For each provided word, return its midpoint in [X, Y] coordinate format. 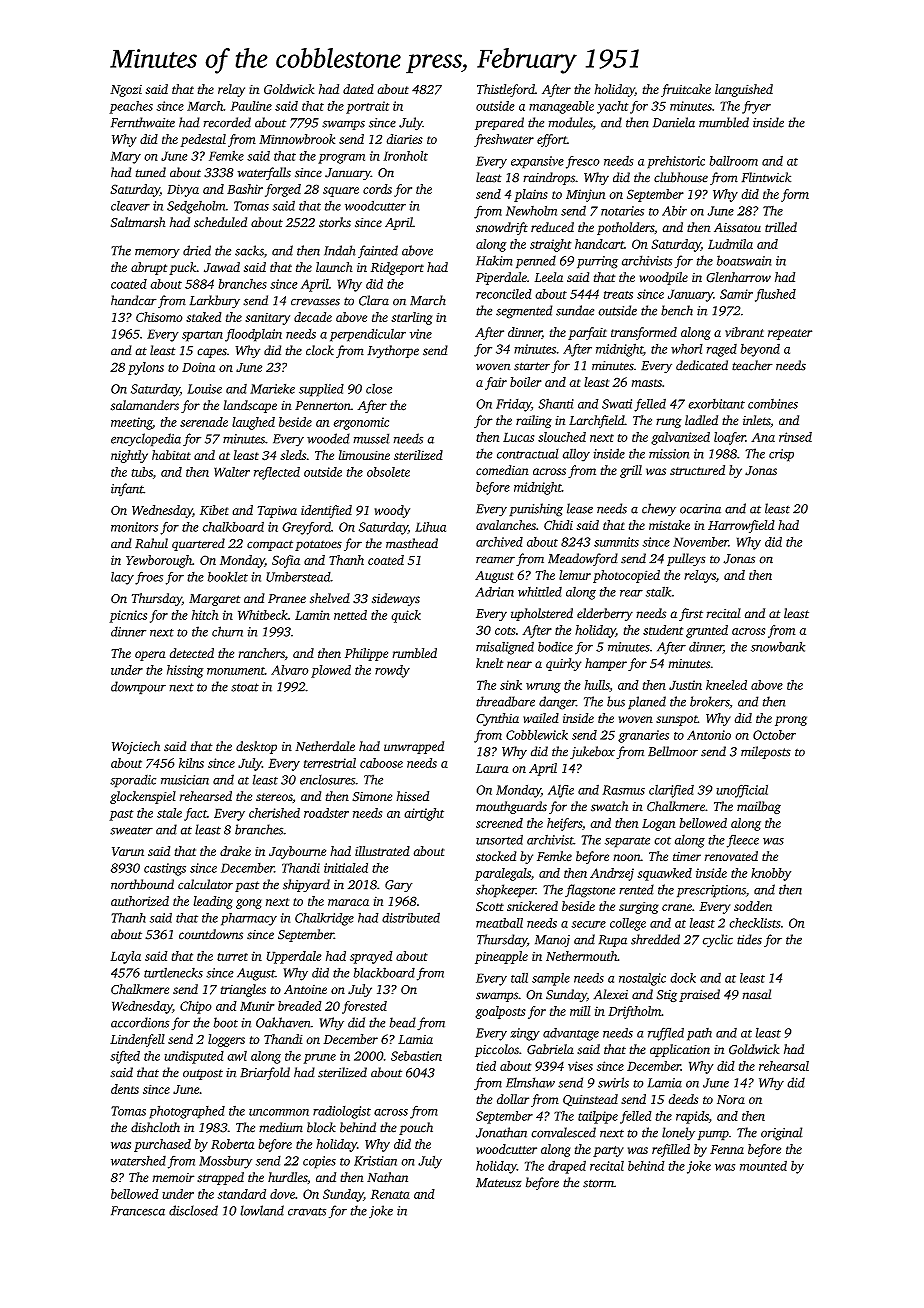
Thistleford [506, 90]
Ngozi [126, 91]
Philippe [366, 654]
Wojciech [136, 747]
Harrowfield [741, 526]
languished [744, 90]
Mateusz [499, 1183]
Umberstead [298, 576]
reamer [495, 560]
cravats [307, 1212]
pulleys [686, 560]
